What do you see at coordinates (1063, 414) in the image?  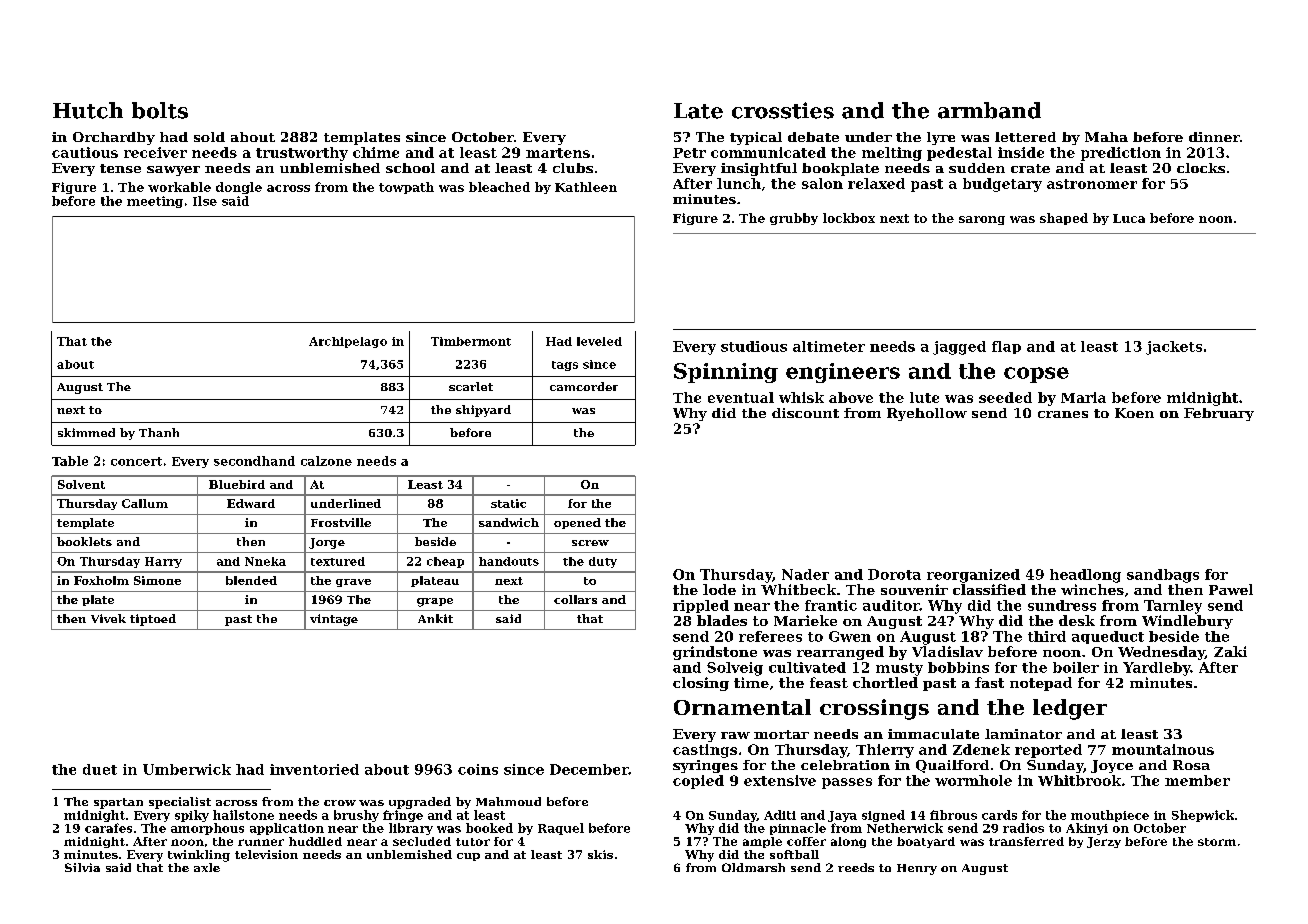 I see `cranes` at bounding box center [1063, 414].
